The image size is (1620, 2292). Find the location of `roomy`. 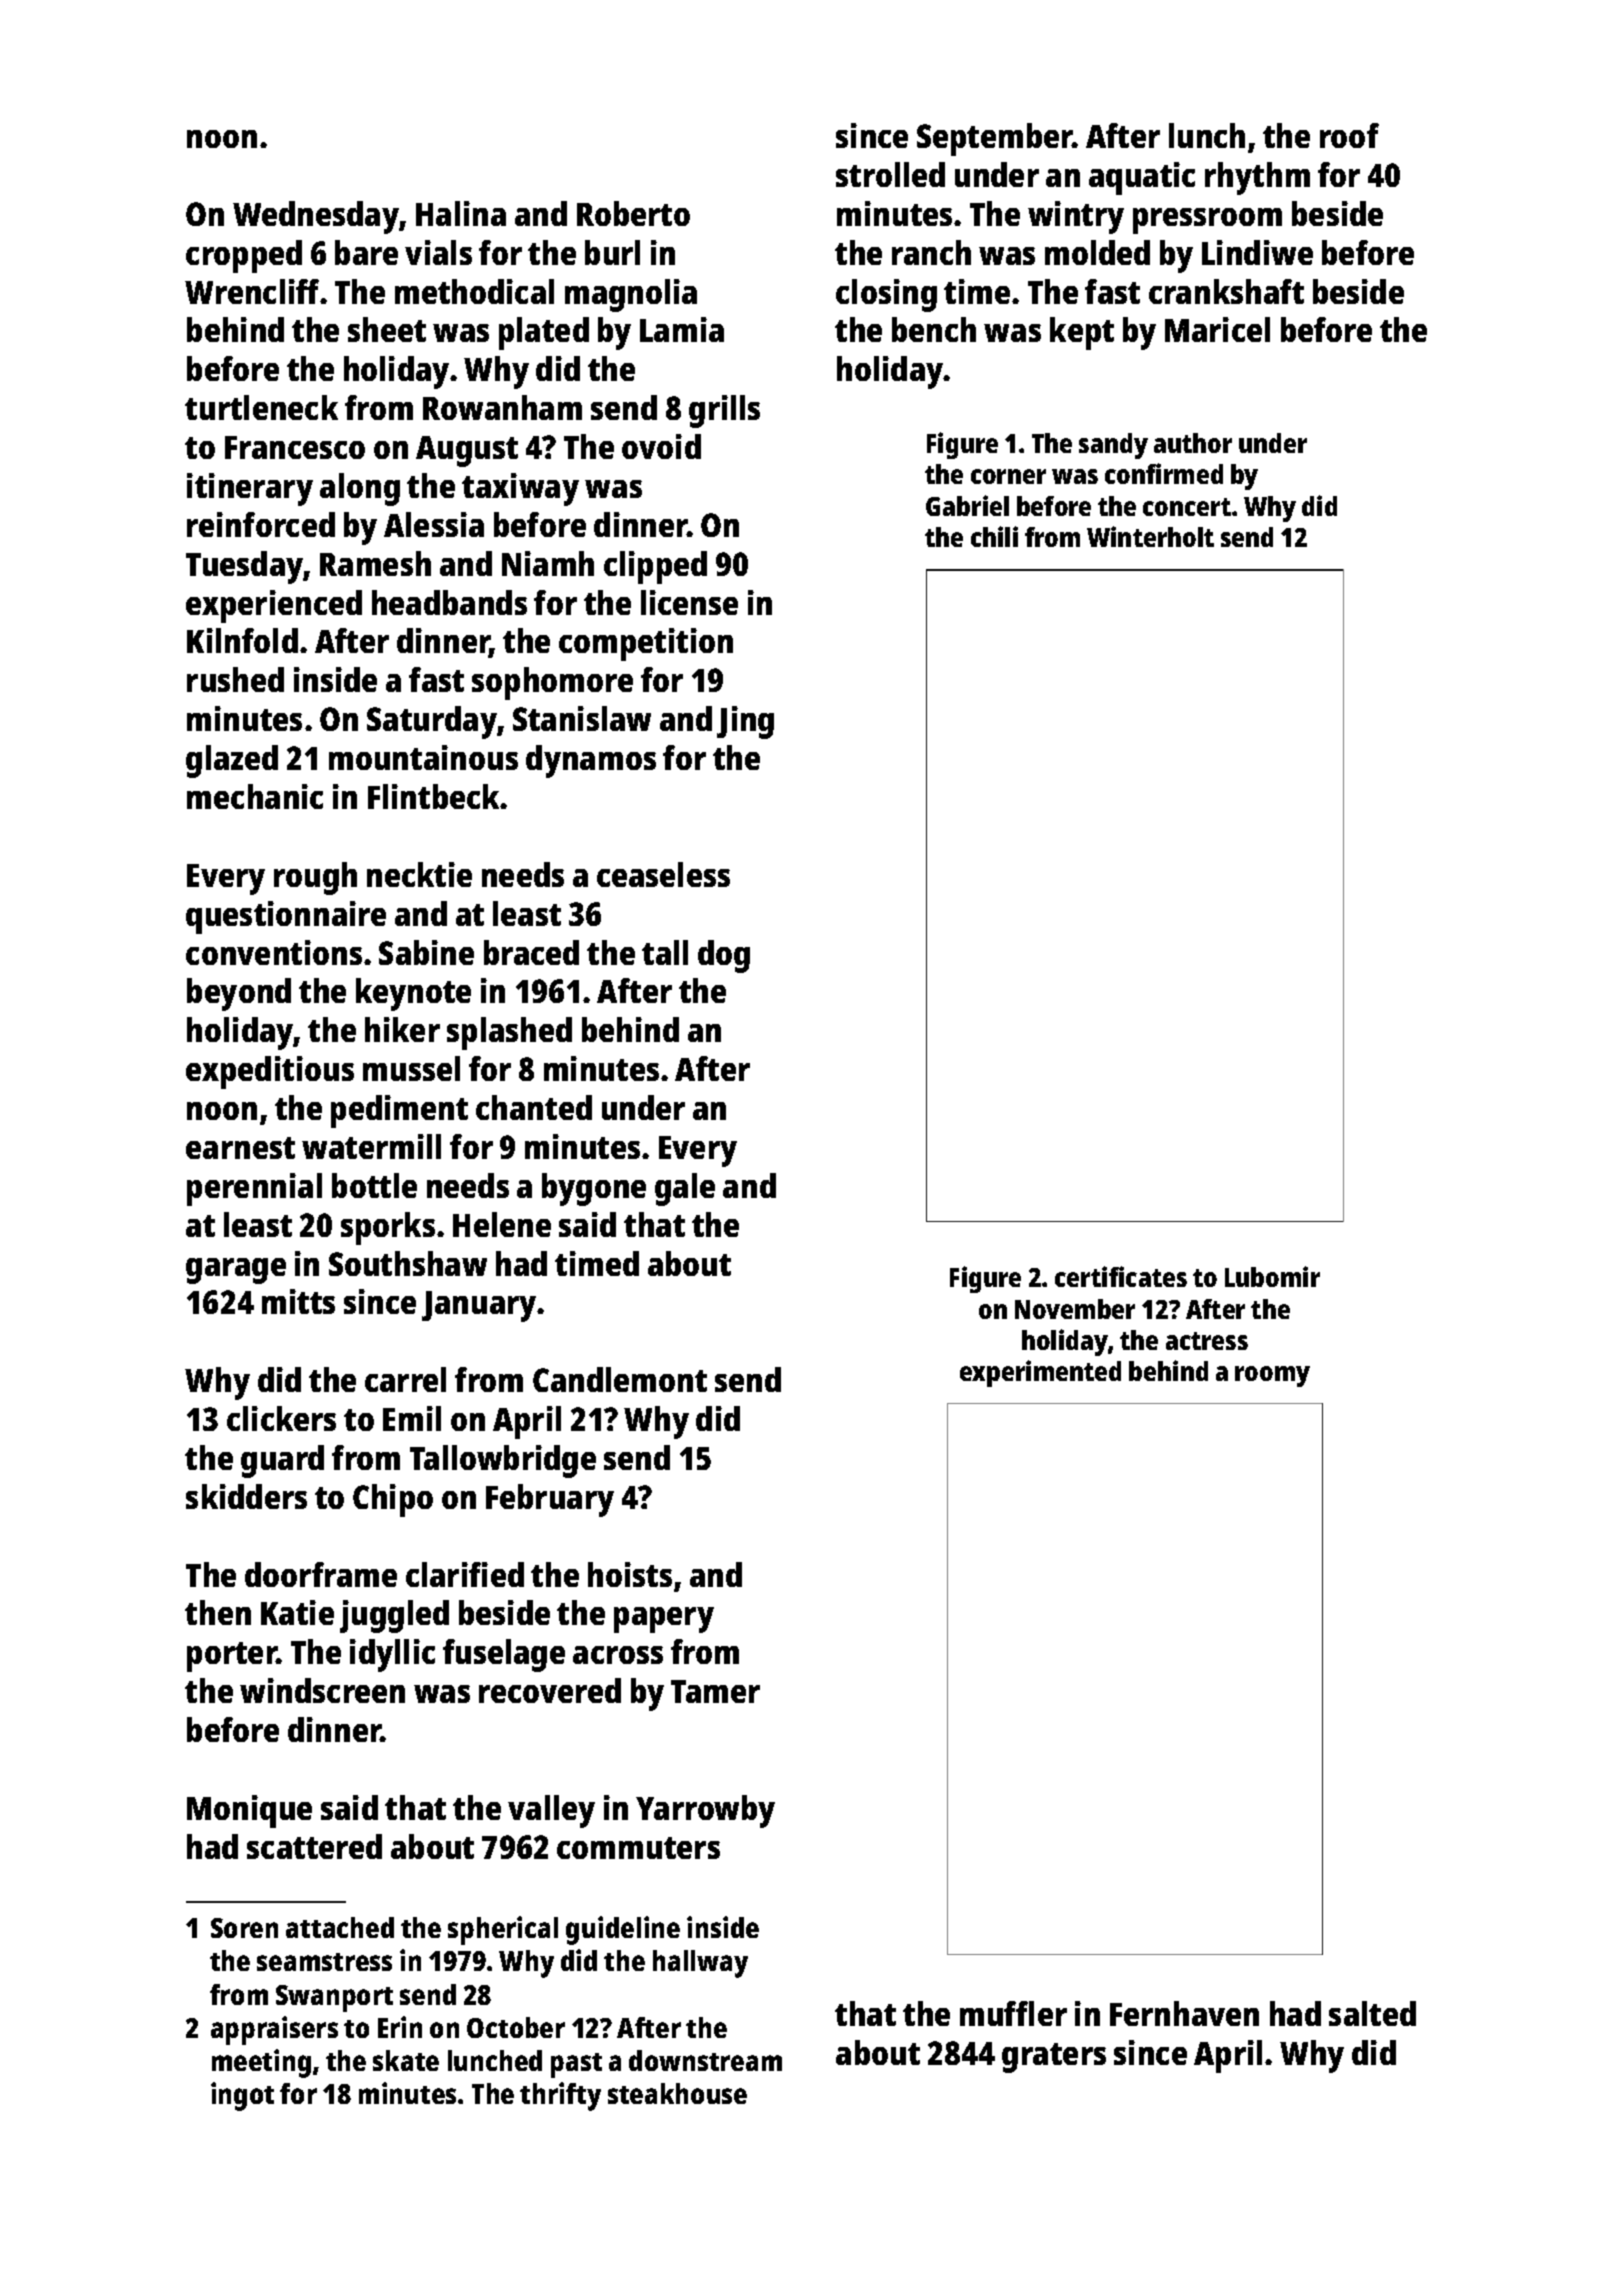

roomy is located at coordinates (1272, 1376).
